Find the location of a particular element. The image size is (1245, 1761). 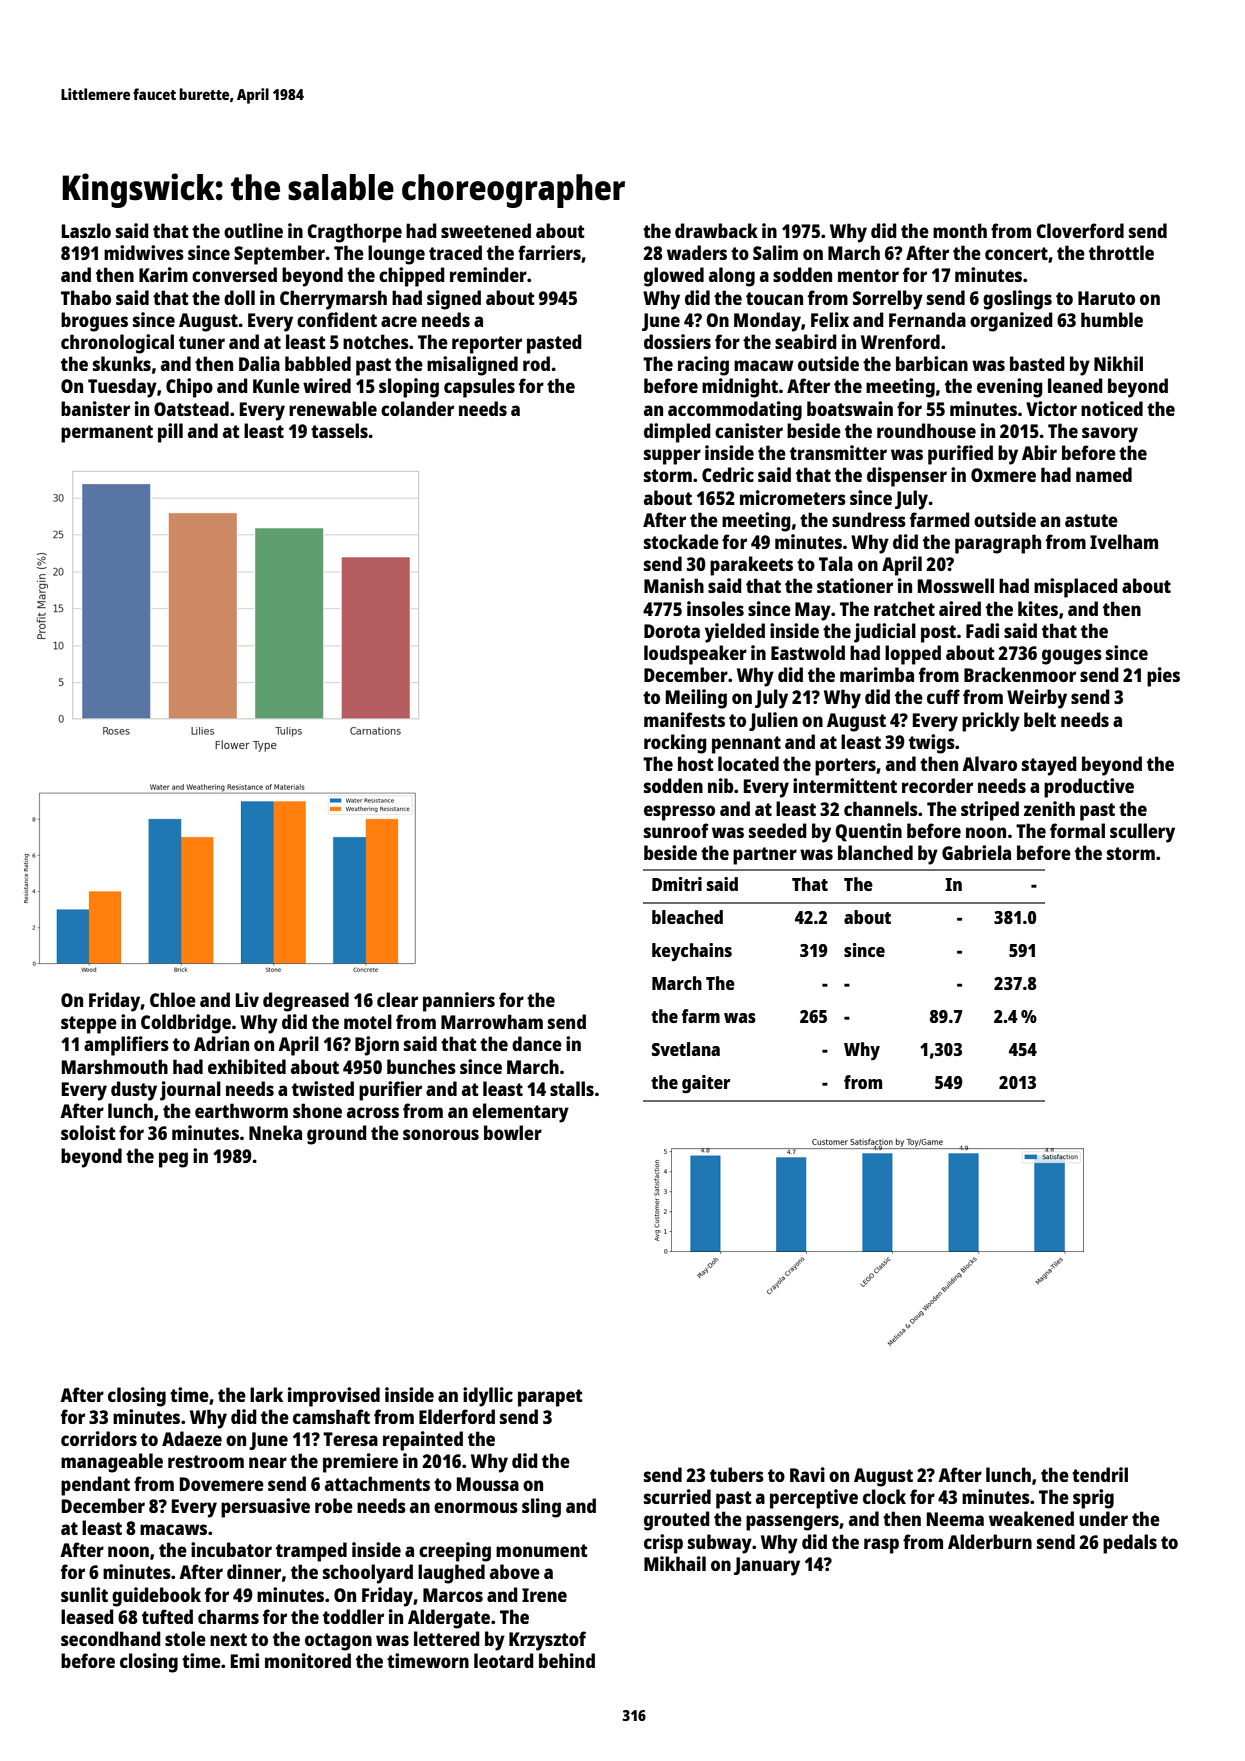

tubers is located at coordinates (737, 1474).
